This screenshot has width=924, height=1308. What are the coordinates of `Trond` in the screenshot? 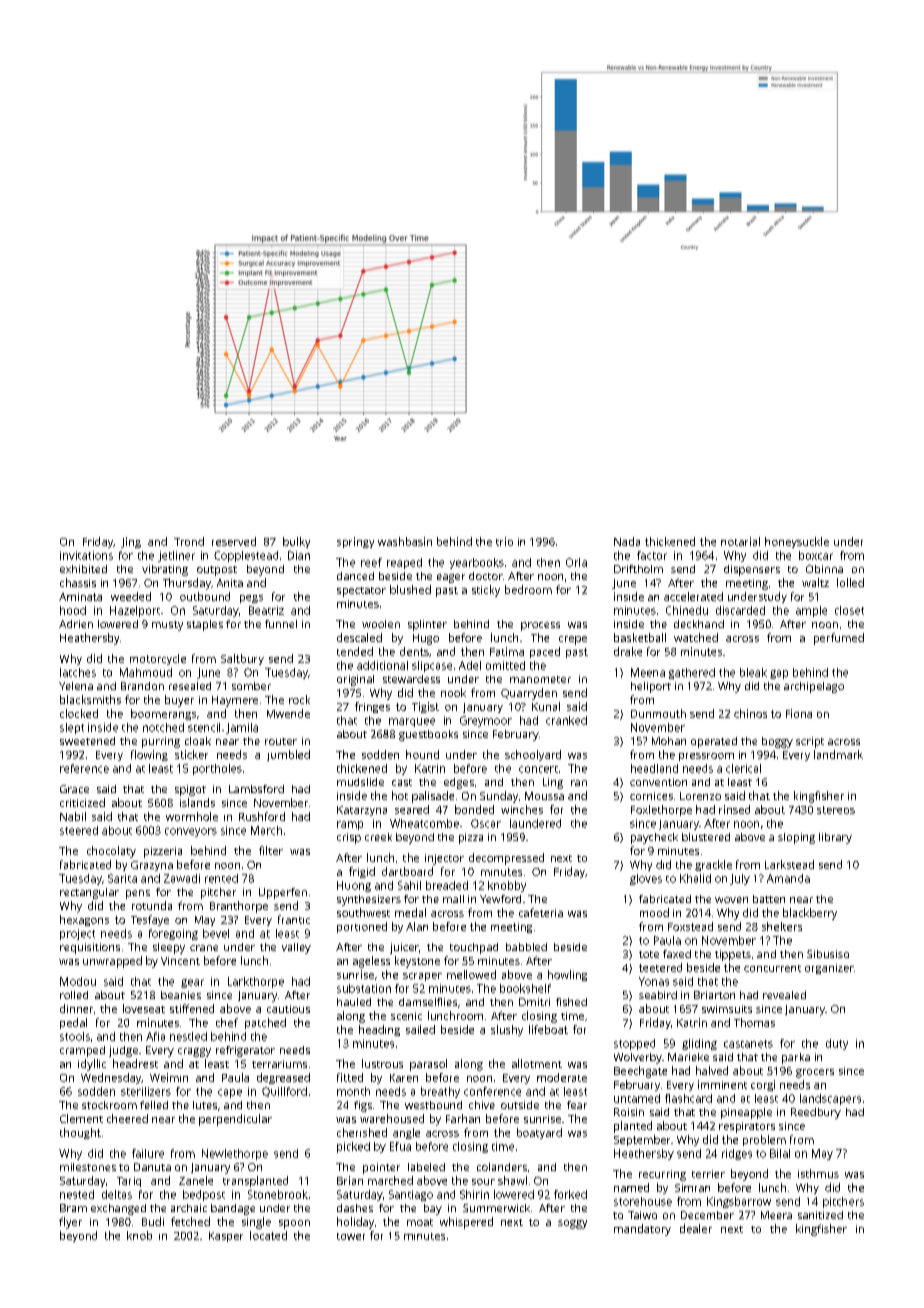 It's located at (189, 541).
